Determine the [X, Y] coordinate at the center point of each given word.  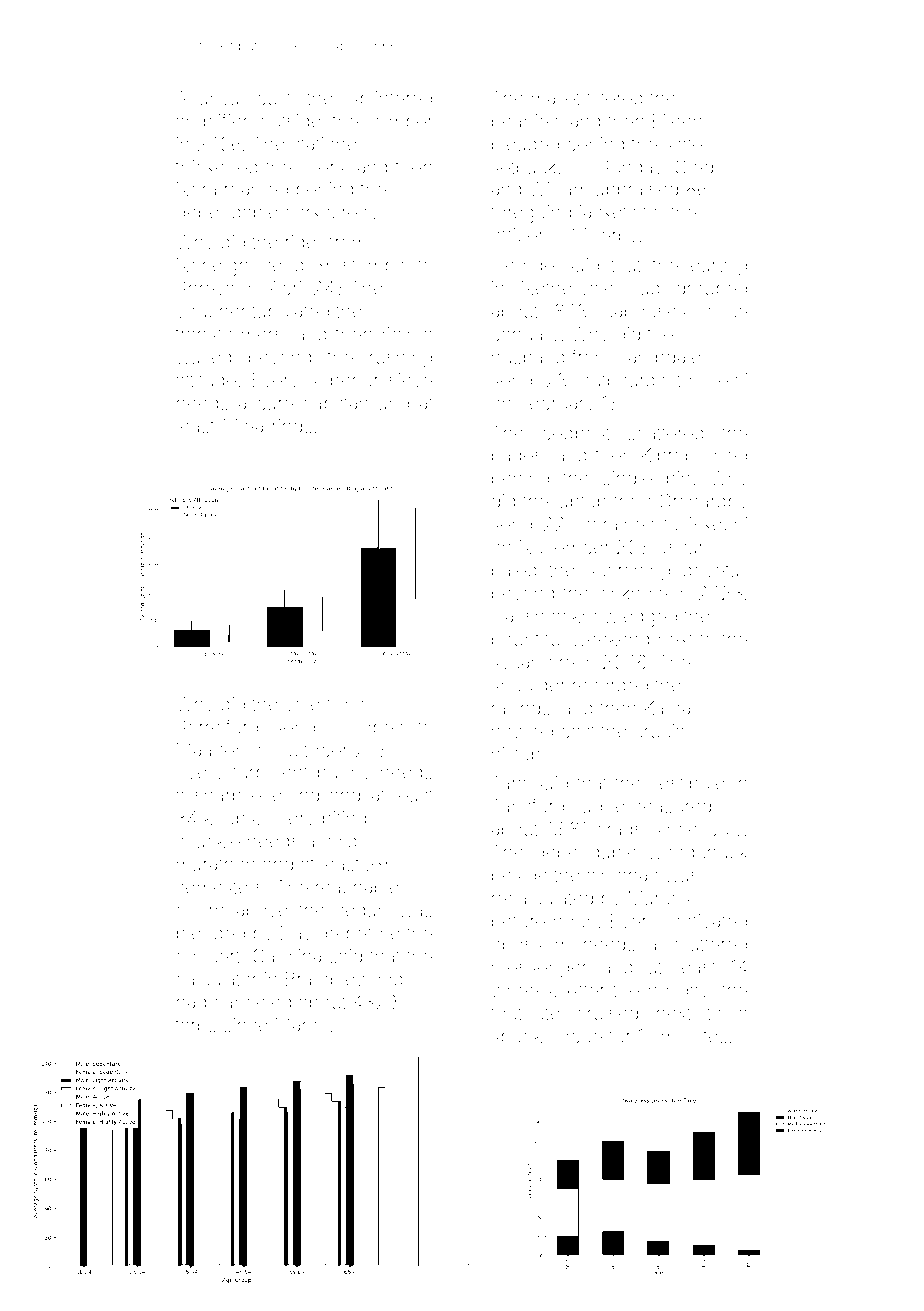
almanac [622, 875]
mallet [556, 98]
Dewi [726, 380]
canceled [252, 1002]
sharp [218, 797]
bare [275, 403]
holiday [678, 992]
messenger [539, 970]
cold [339, 841]
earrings [278, 428]
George [523, 267]
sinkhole [632, 593]
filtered [614, 97]
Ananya [207, 100]
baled [514, 570]
